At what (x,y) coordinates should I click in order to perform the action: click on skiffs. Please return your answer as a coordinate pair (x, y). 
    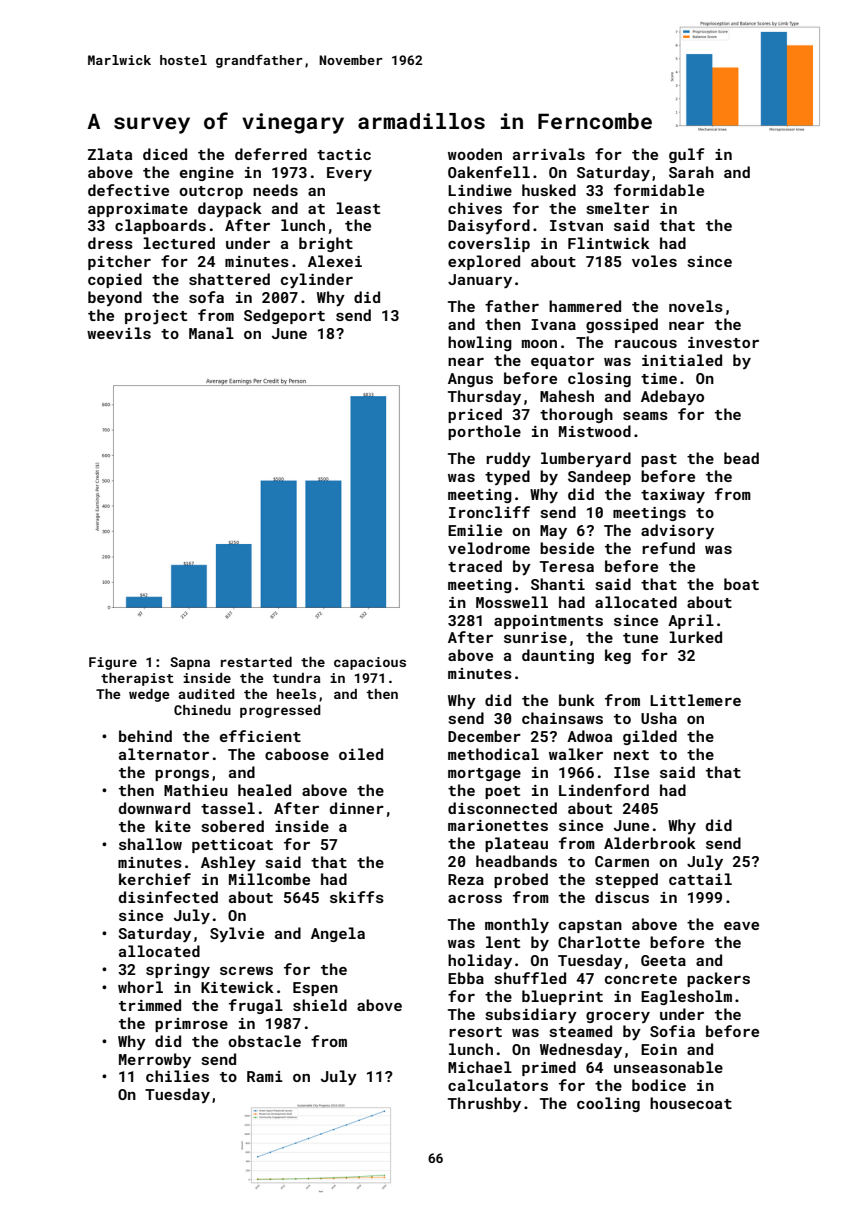
    Looking at the image, I should click on (357, 897).
